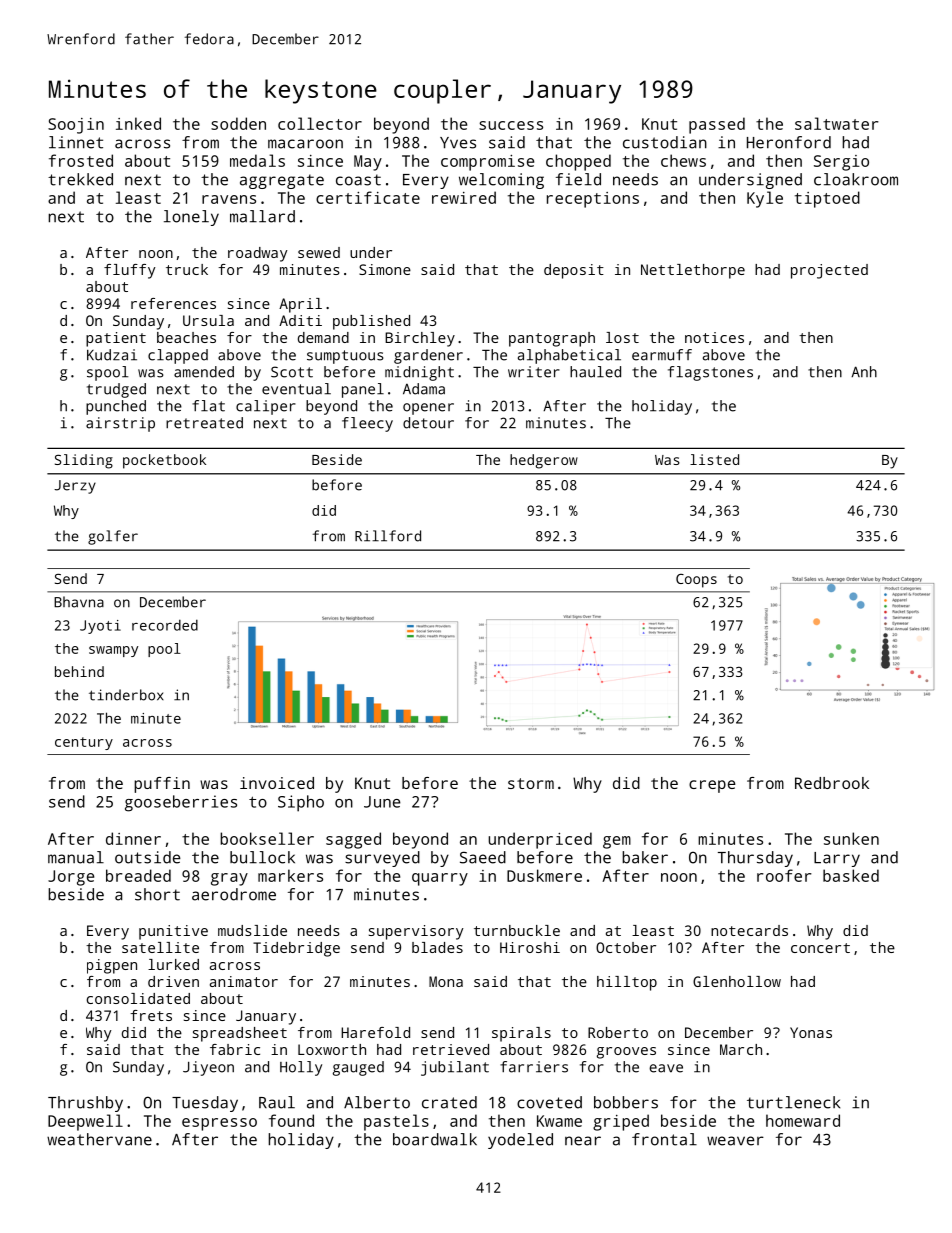  Describe the element at coordinates (544, 461) in the image. I see `hedgerow` at that location.
